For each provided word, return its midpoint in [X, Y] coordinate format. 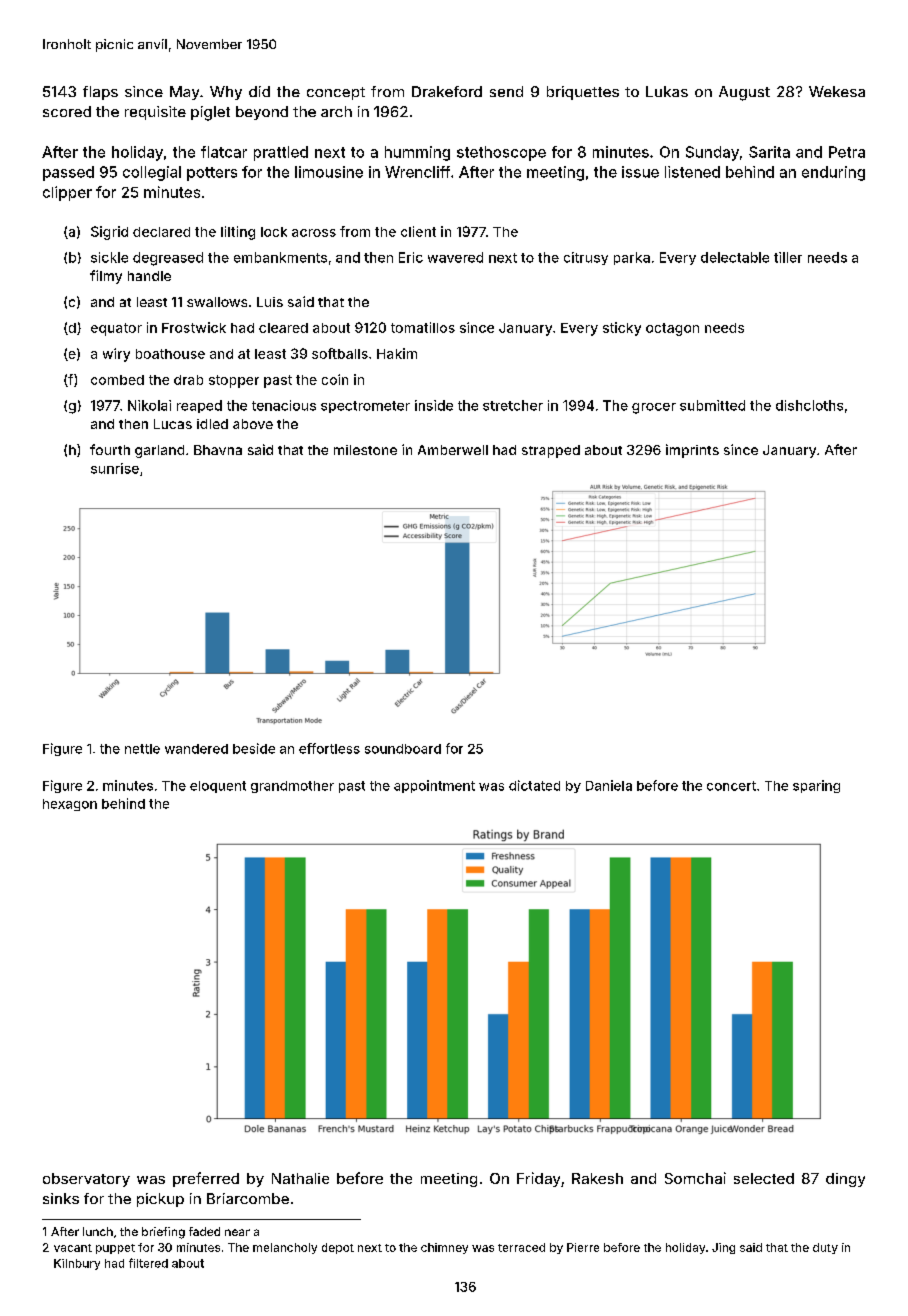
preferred [206, 1179]
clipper [67, 193]
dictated [534, 785]
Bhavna [218, 450]
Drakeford [447, 91]
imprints [692, 451]
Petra [847, 152]
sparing [816, 786]
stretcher [513, 405]
